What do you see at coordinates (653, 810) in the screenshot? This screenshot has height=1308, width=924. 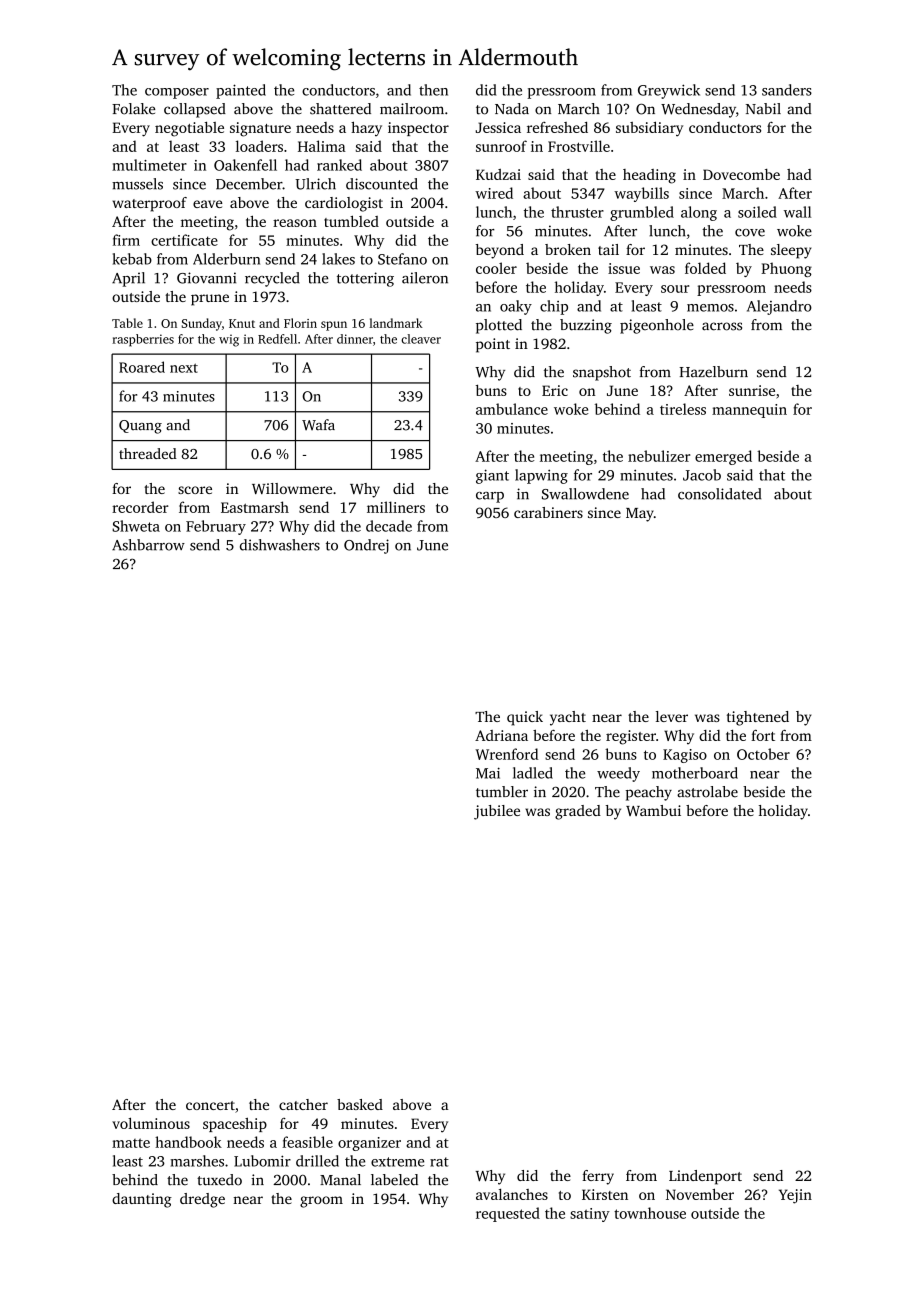 I see `Wambui` at bounding box center [653, 810].
